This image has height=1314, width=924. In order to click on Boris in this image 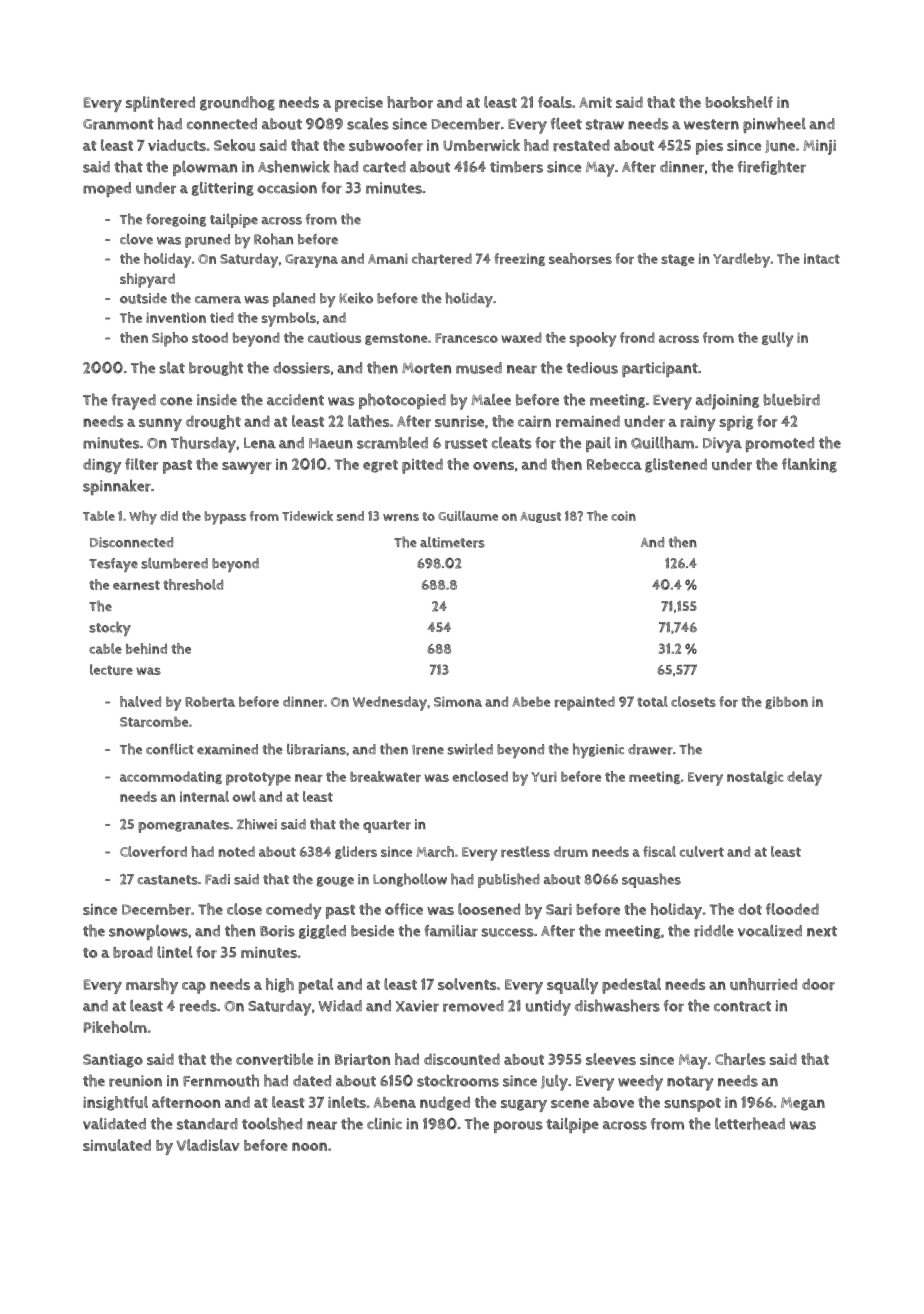, I will do `click(277, 931)`.
